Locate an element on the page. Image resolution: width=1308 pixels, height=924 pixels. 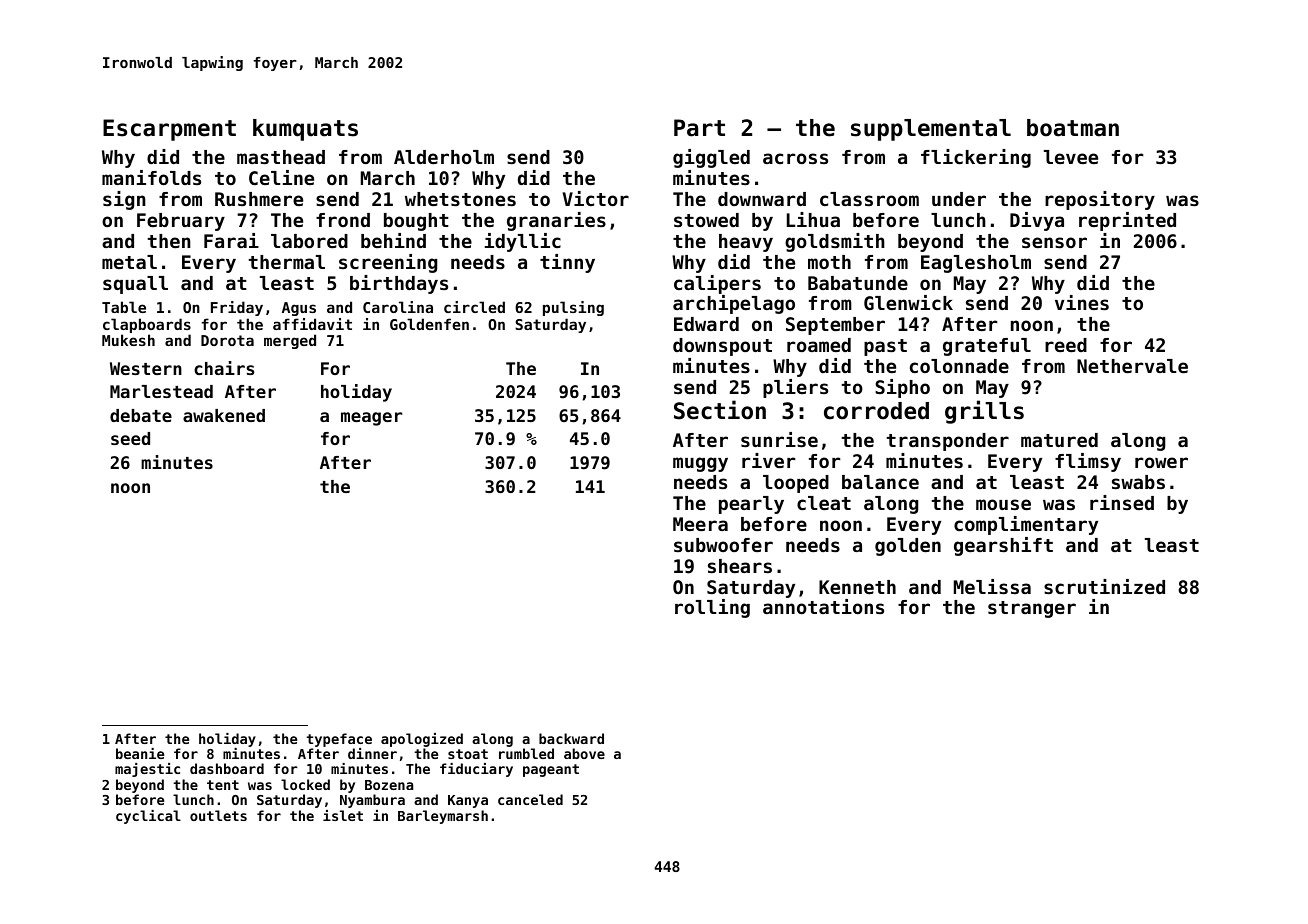
supplemental is located at coordinates (931, 130).
